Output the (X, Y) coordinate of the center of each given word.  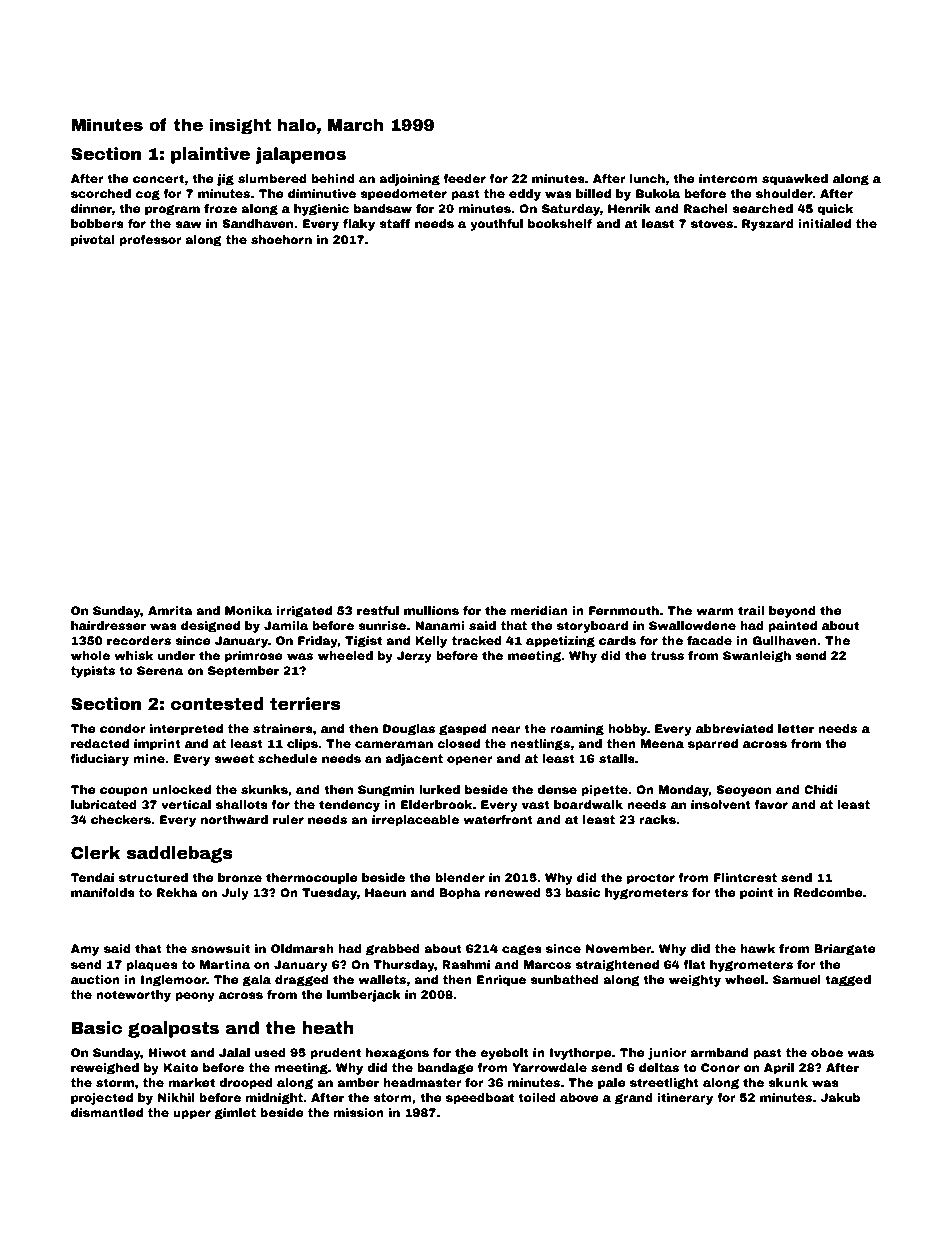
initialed (824, 223)
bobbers (97, 223)
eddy (525, 195)
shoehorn (281, 239)
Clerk (95, 853)
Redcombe (828, 892)
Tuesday (329, 894)
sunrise (382, 625)
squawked (795, 180)
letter (796, 728)
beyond (792, 612)
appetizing (560, 642)
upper (192, 1115)
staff (394, 223)
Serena (160, 670)
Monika (248, 610)
